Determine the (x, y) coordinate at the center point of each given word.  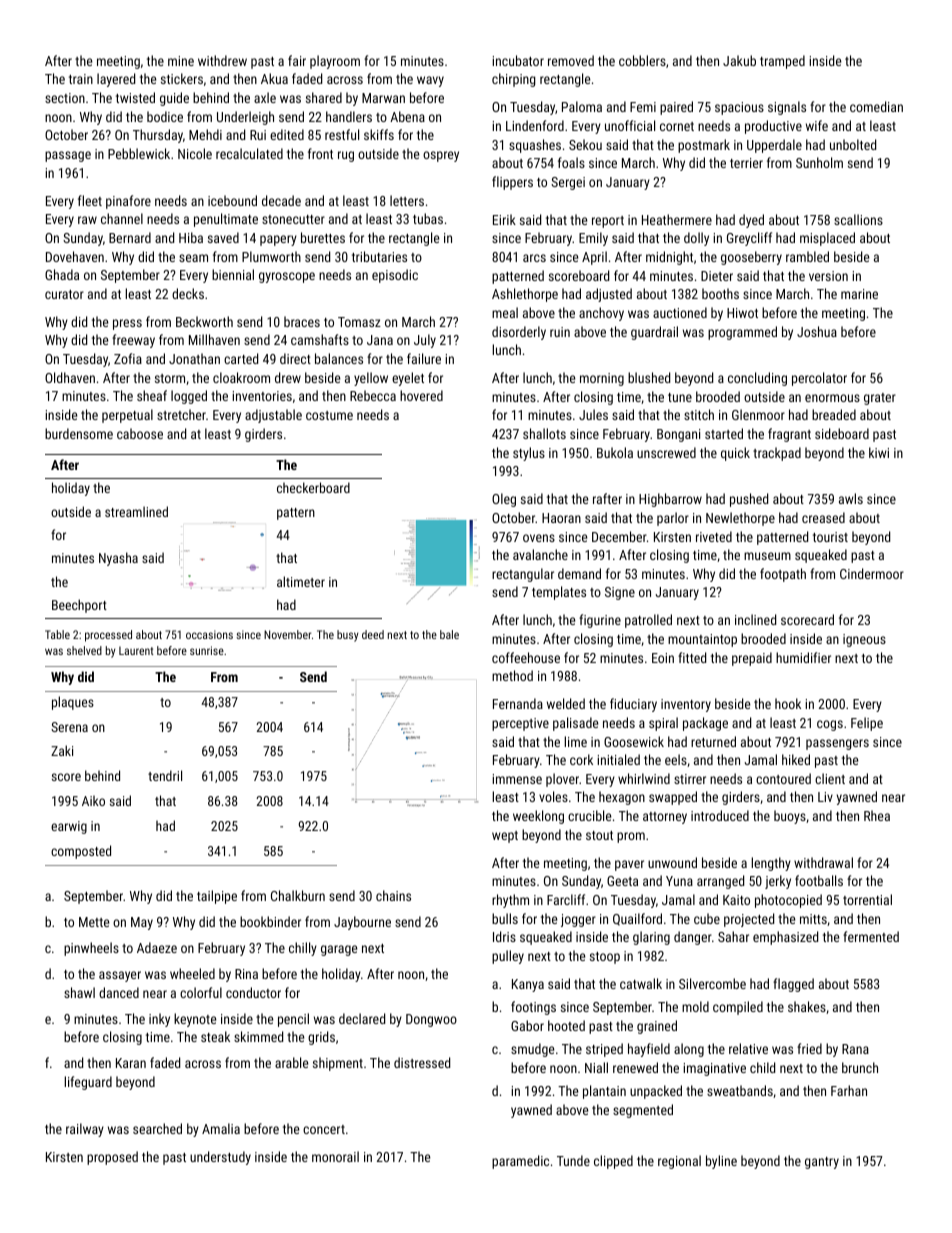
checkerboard (313, 487)
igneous (864, 640)
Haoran (561, 518)
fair (297, 60)
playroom (335, 62)
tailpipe (217, 897)
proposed (112, 1158)
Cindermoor (872, 573)
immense (517, 779)
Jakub (739, 60)
